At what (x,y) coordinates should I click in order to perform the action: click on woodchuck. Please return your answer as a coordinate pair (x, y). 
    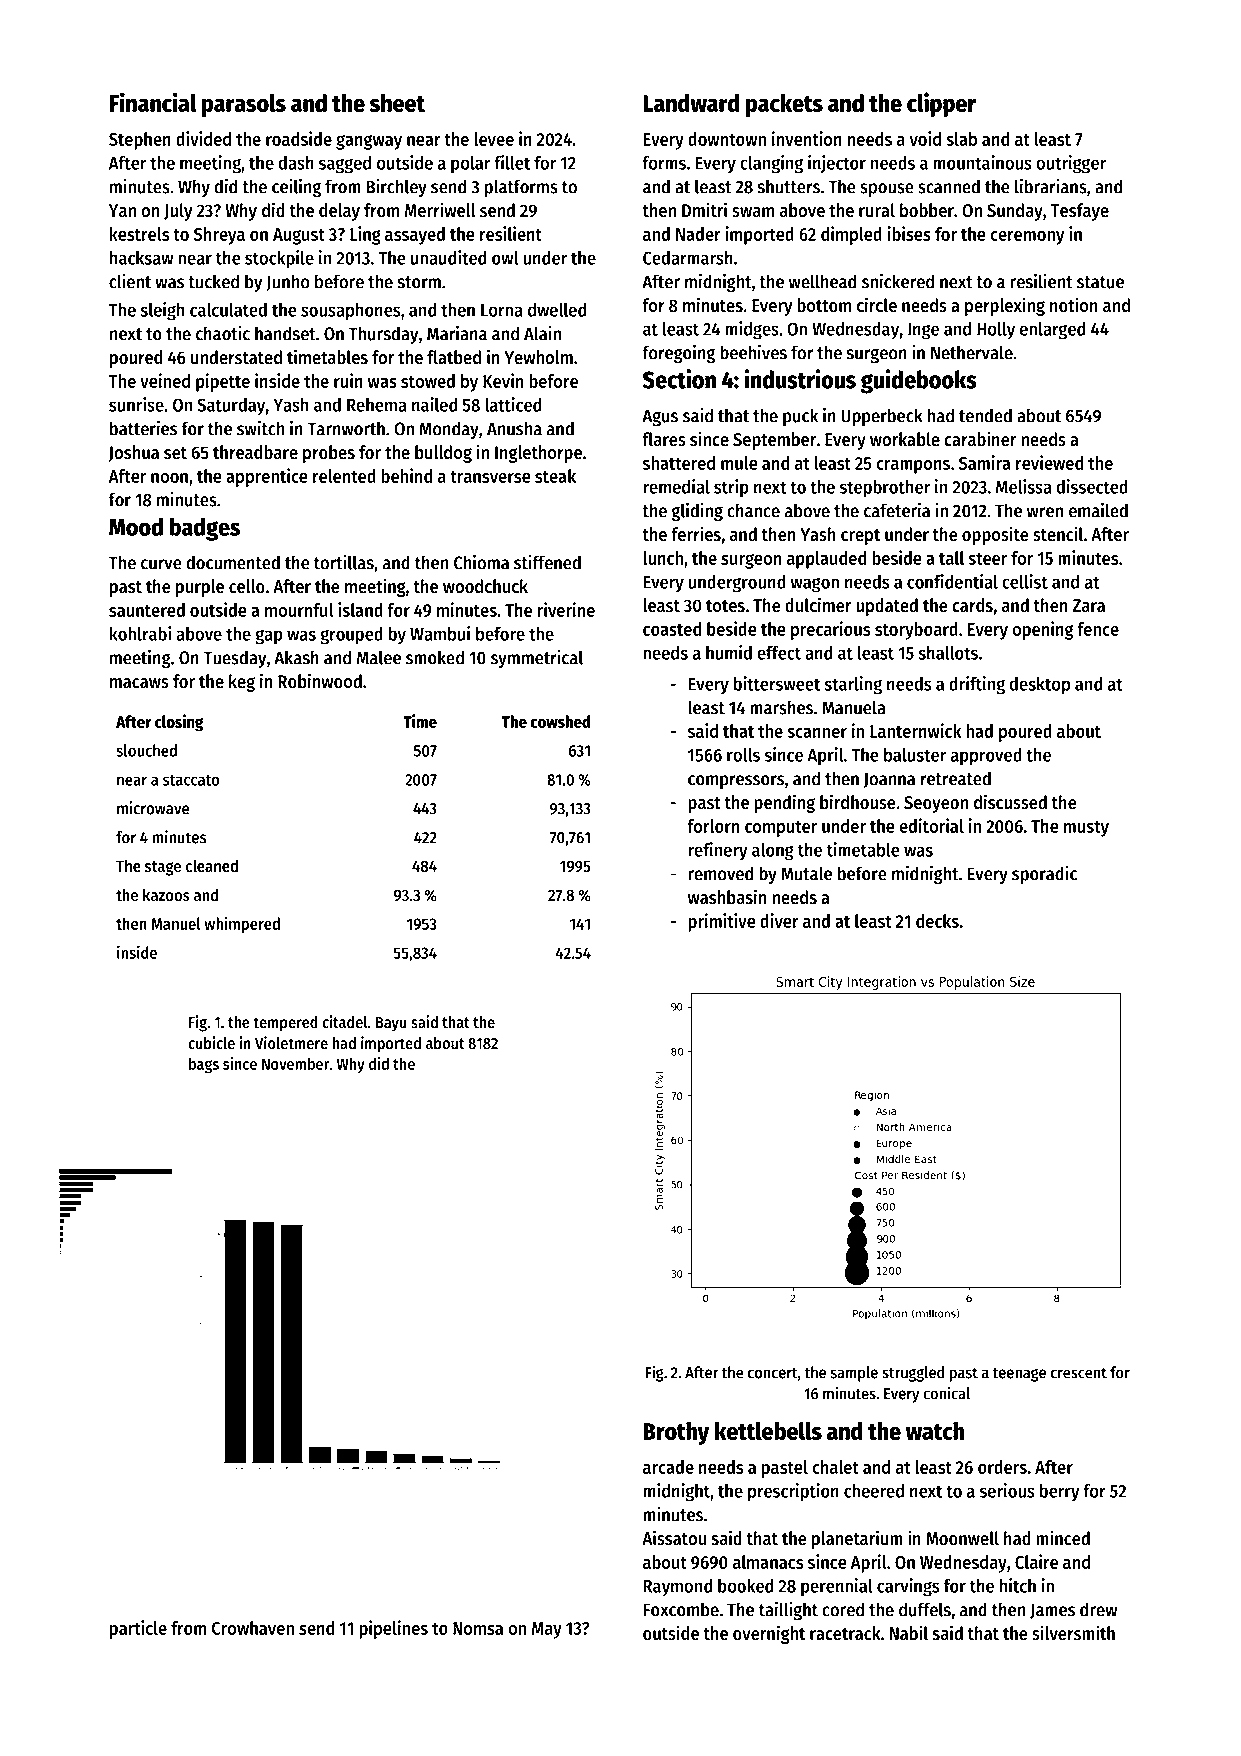
    Looking at the image, I should click on (485, 586).
